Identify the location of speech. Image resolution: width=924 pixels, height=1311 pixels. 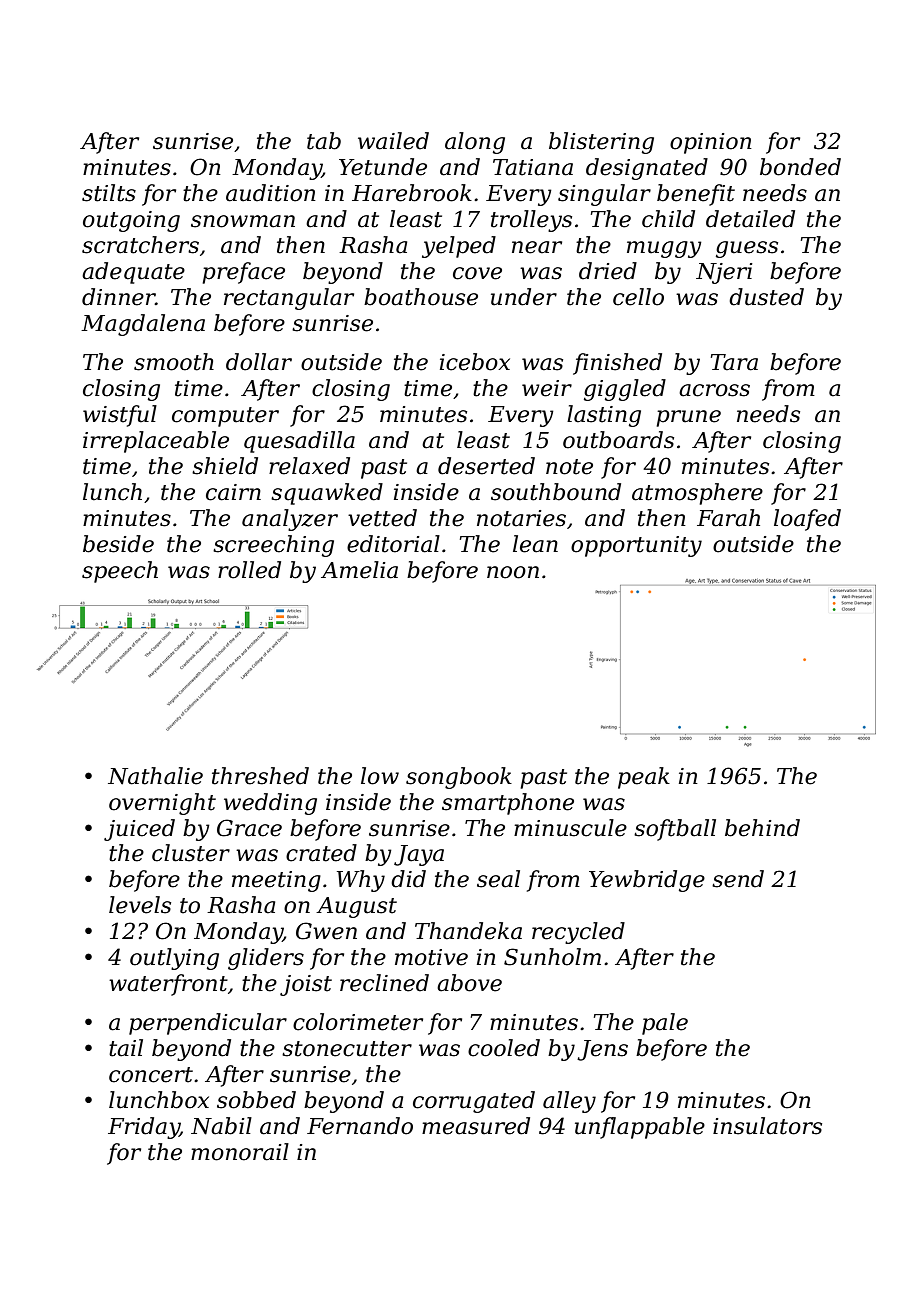
(120, 572).
